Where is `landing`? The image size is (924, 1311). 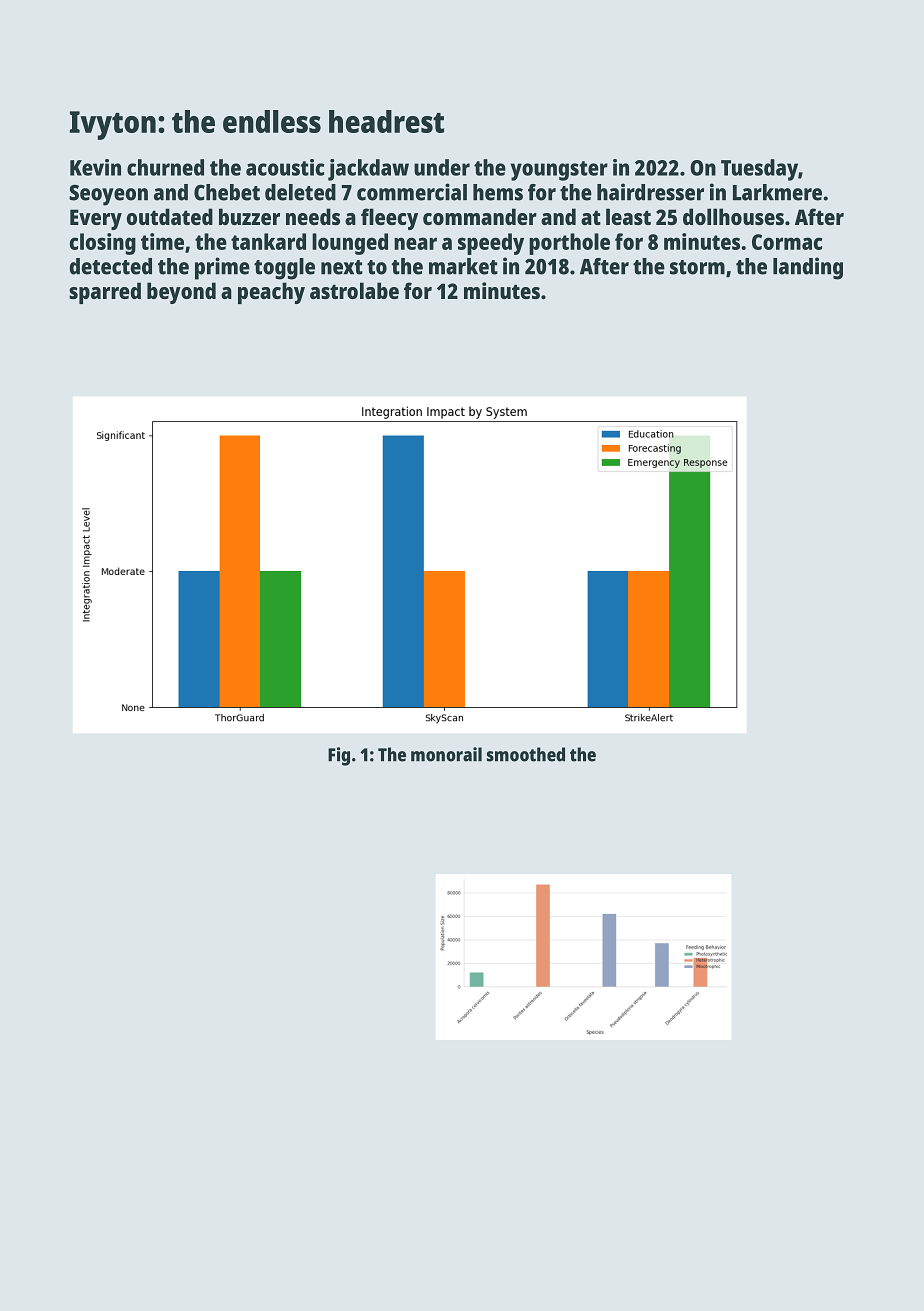 landing is located at coordinates (808, 268).
